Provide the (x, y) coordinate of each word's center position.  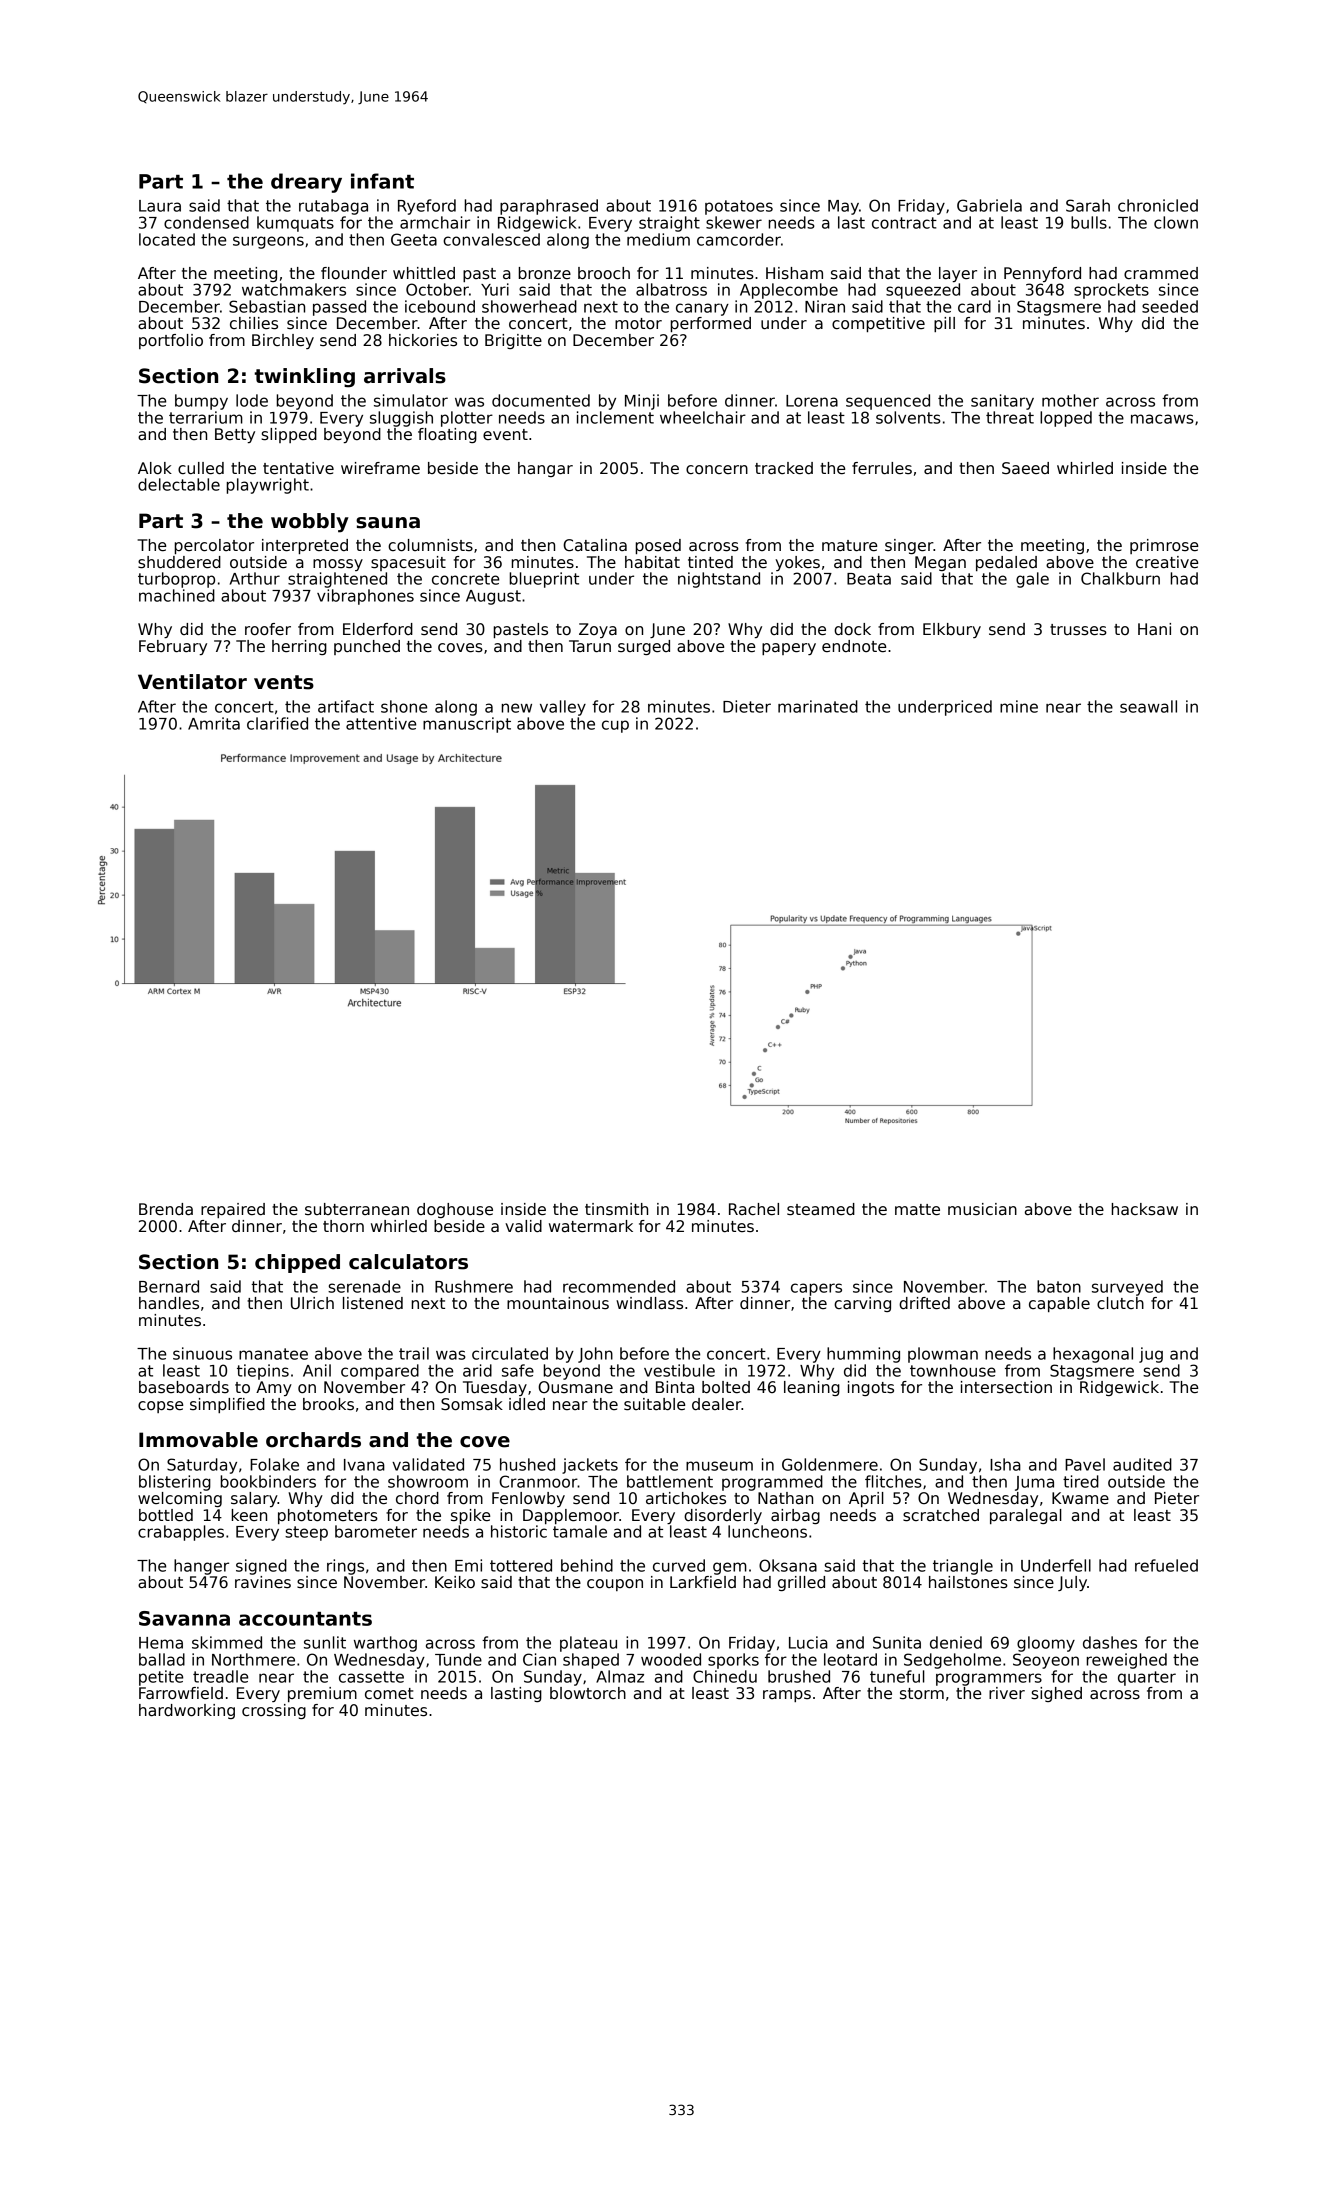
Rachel (754, 1209)
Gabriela (989, 205)
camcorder (739, 239)
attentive (381, 723)
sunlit (325, 1642)
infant (382, 181)
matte (917, 1210)
